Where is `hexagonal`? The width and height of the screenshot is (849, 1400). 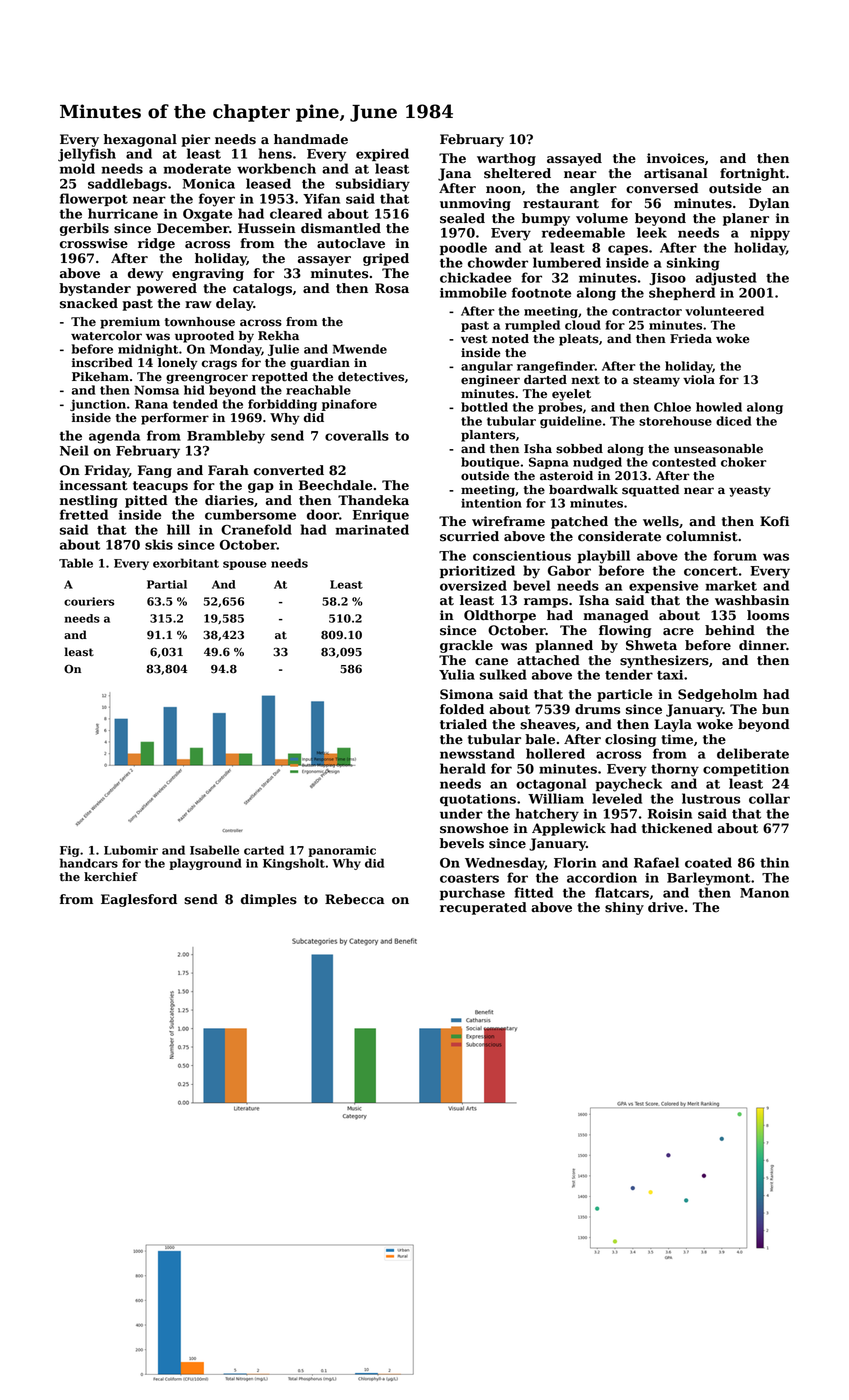
hexagonal is located at coordinates (140, 140).
